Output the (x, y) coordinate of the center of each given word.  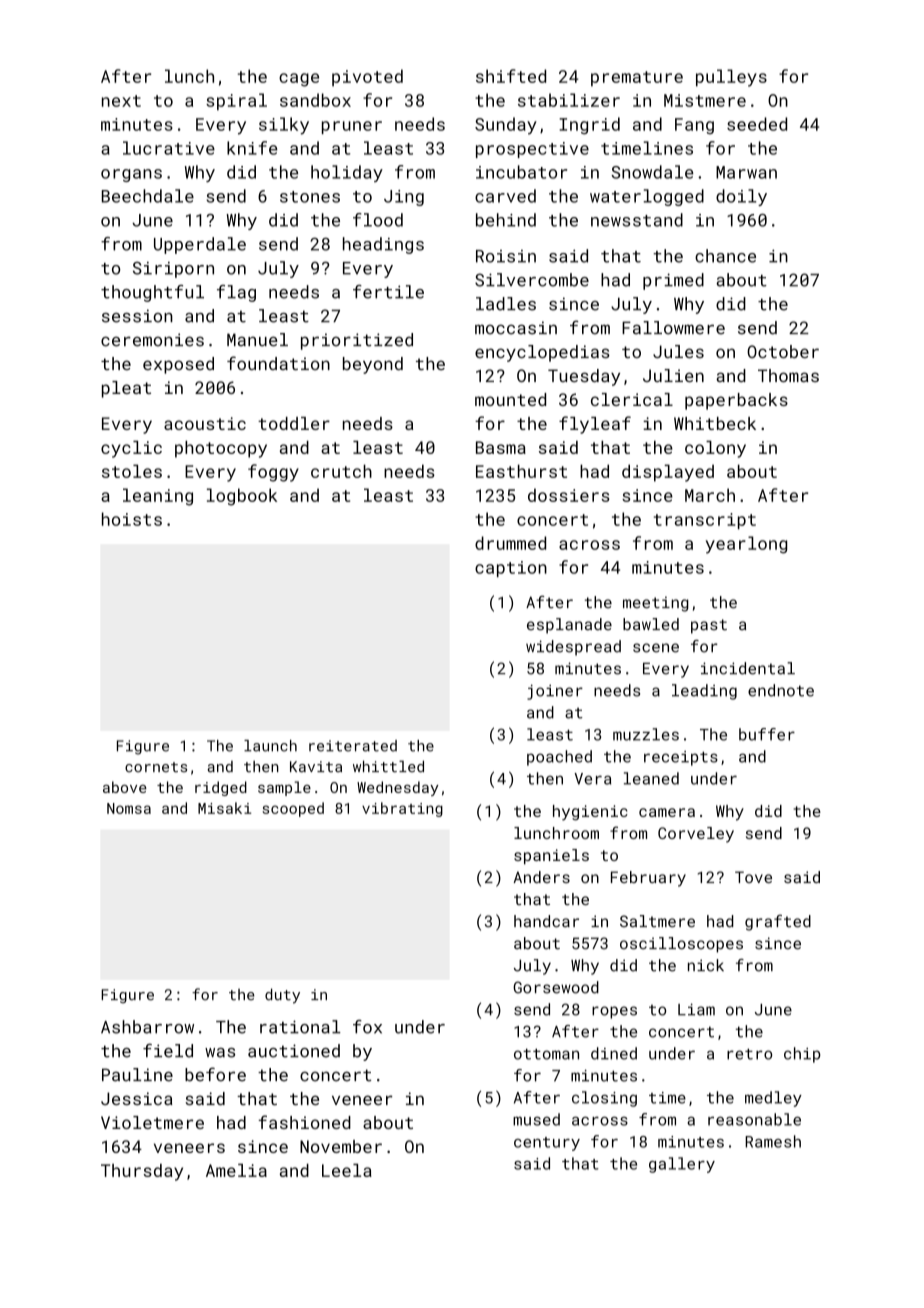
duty (282, 996)
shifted (511, 76)
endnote (781, 690)
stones (310, 197)
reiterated (353, 746)
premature (637, 79)
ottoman (546, 1054)
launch (270, 746)
